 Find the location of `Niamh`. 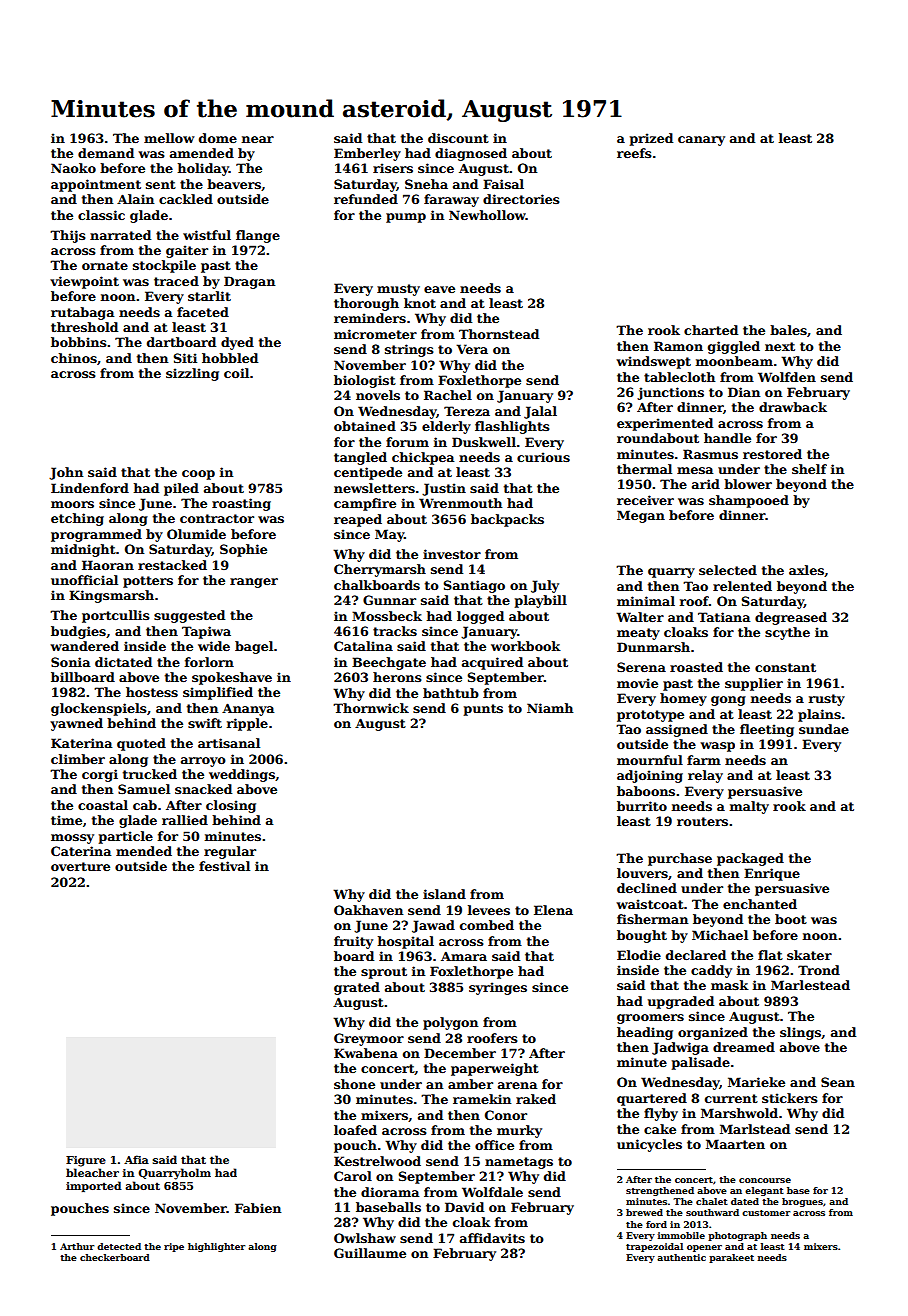

Niamh is located at coordinates (550, 708).
